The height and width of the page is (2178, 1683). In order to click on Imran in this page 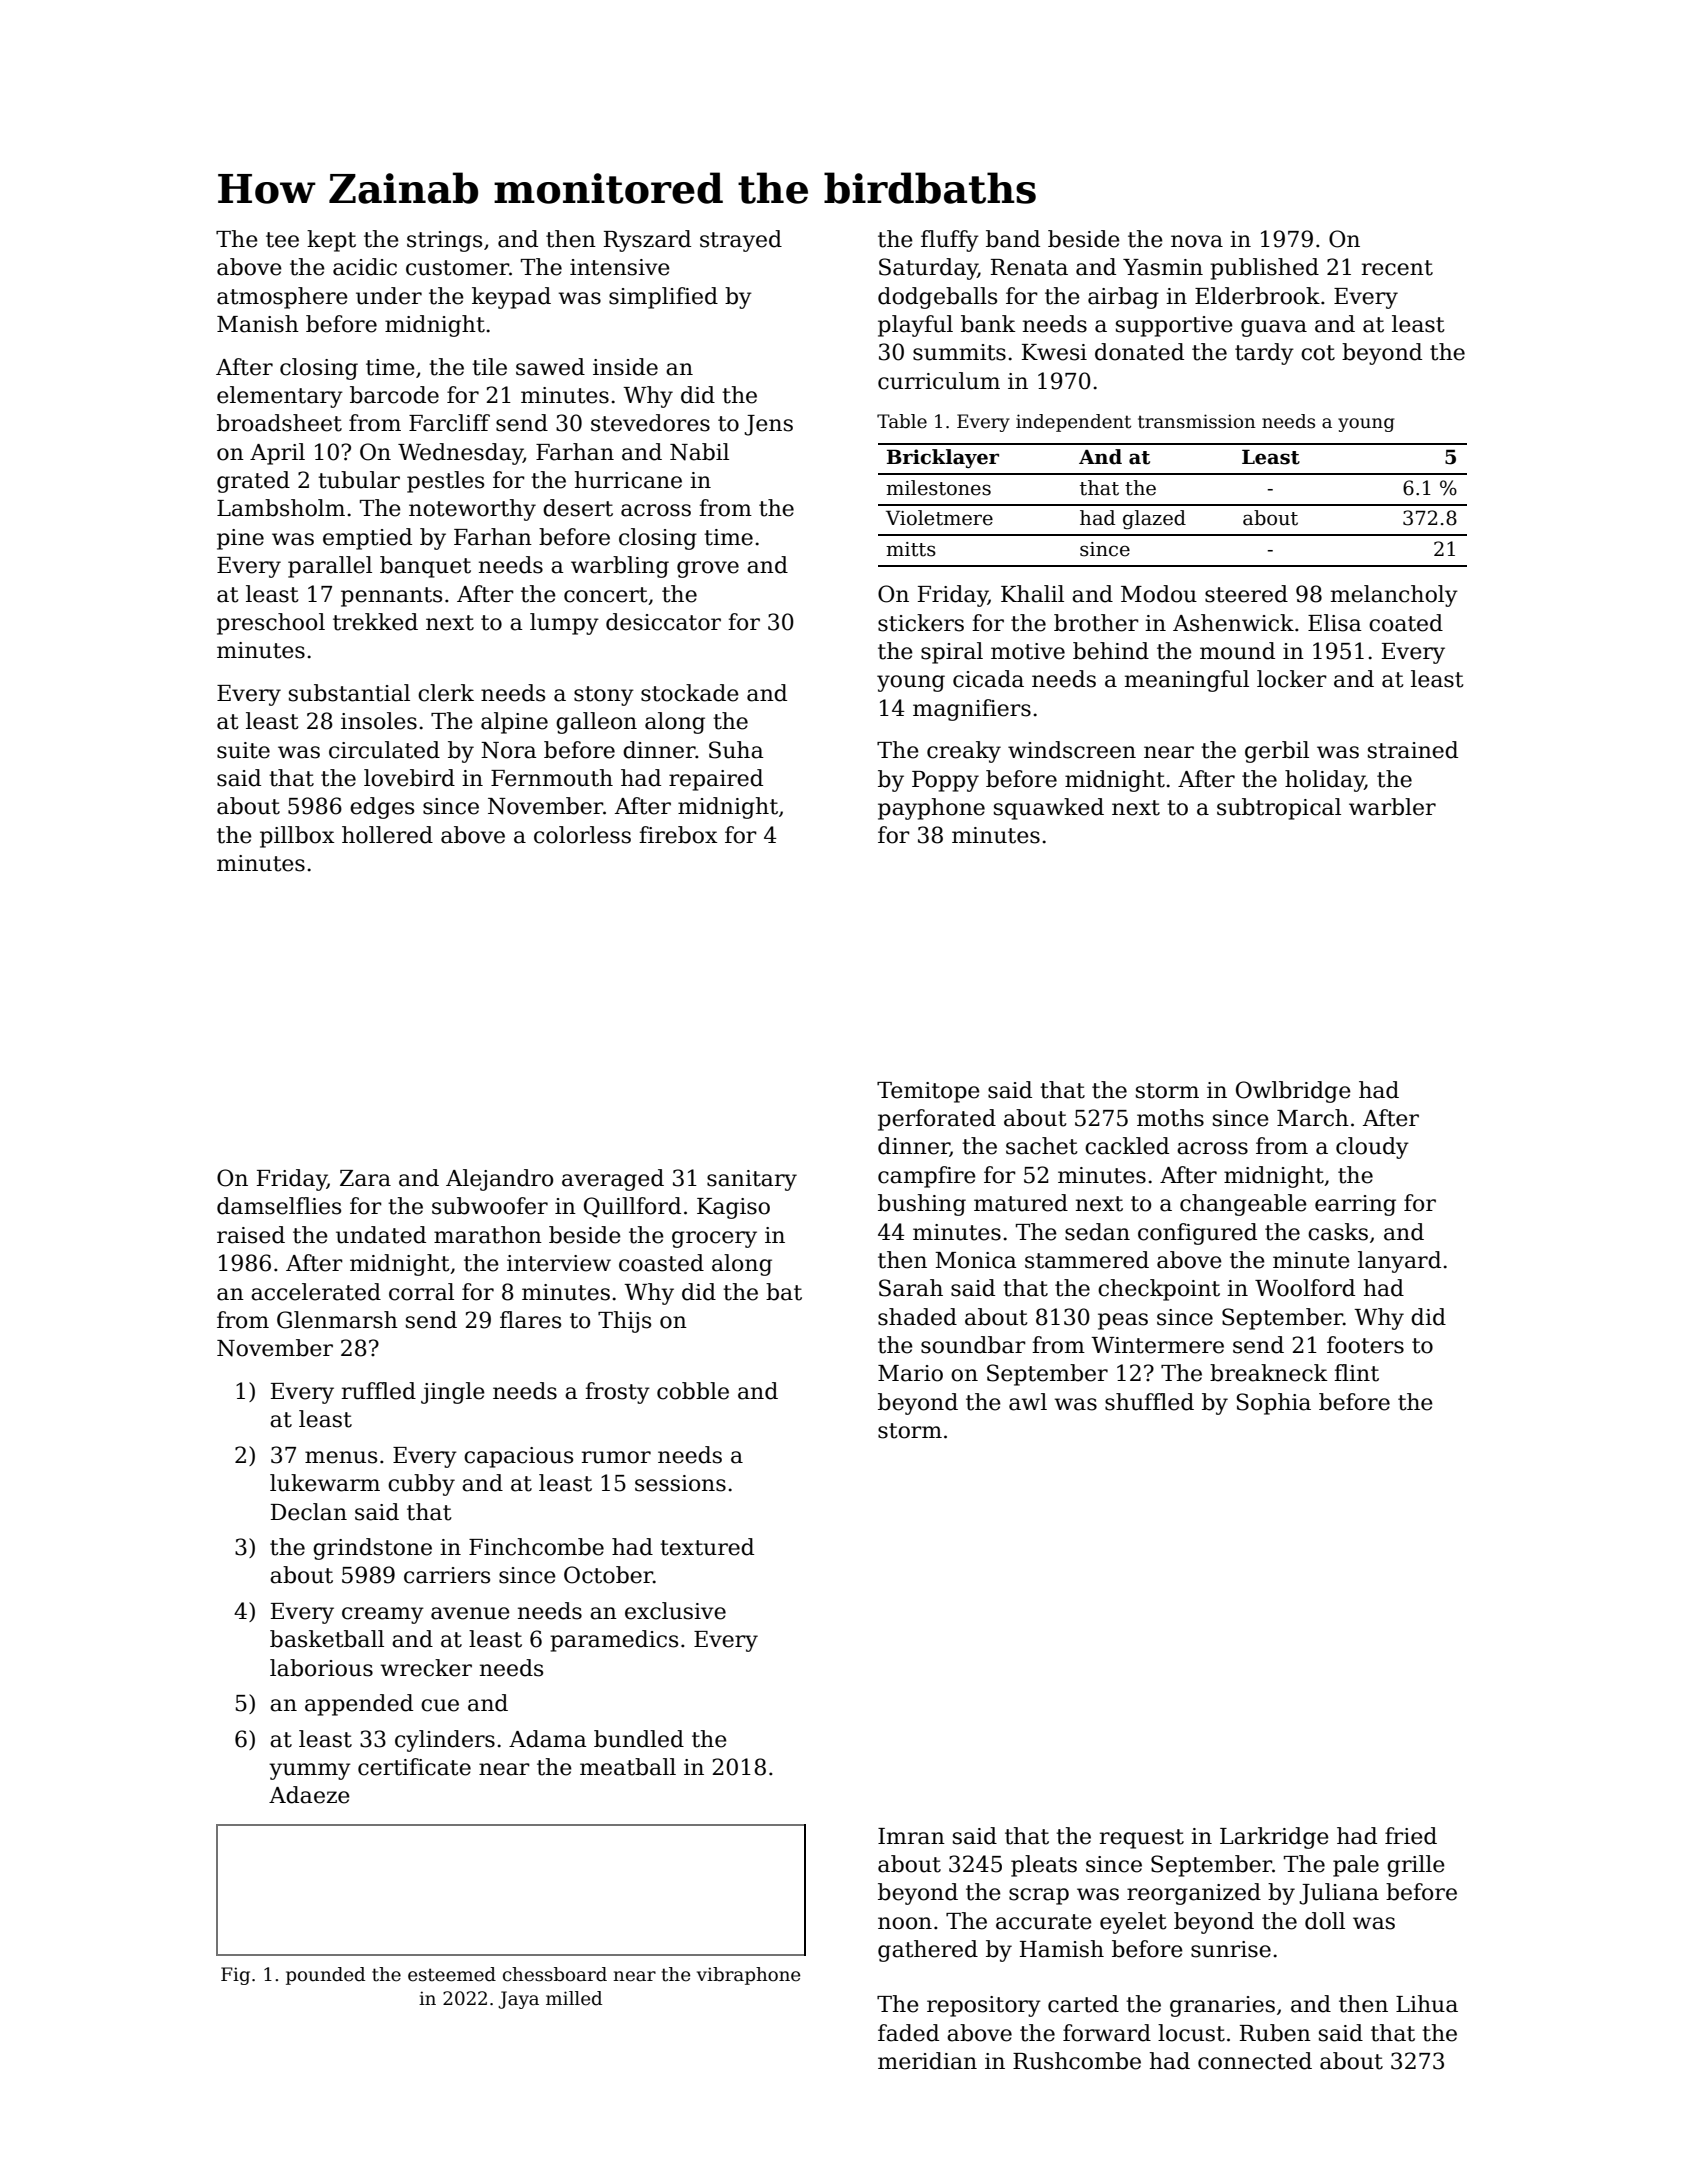, I will do `click(911, 1836)`.
